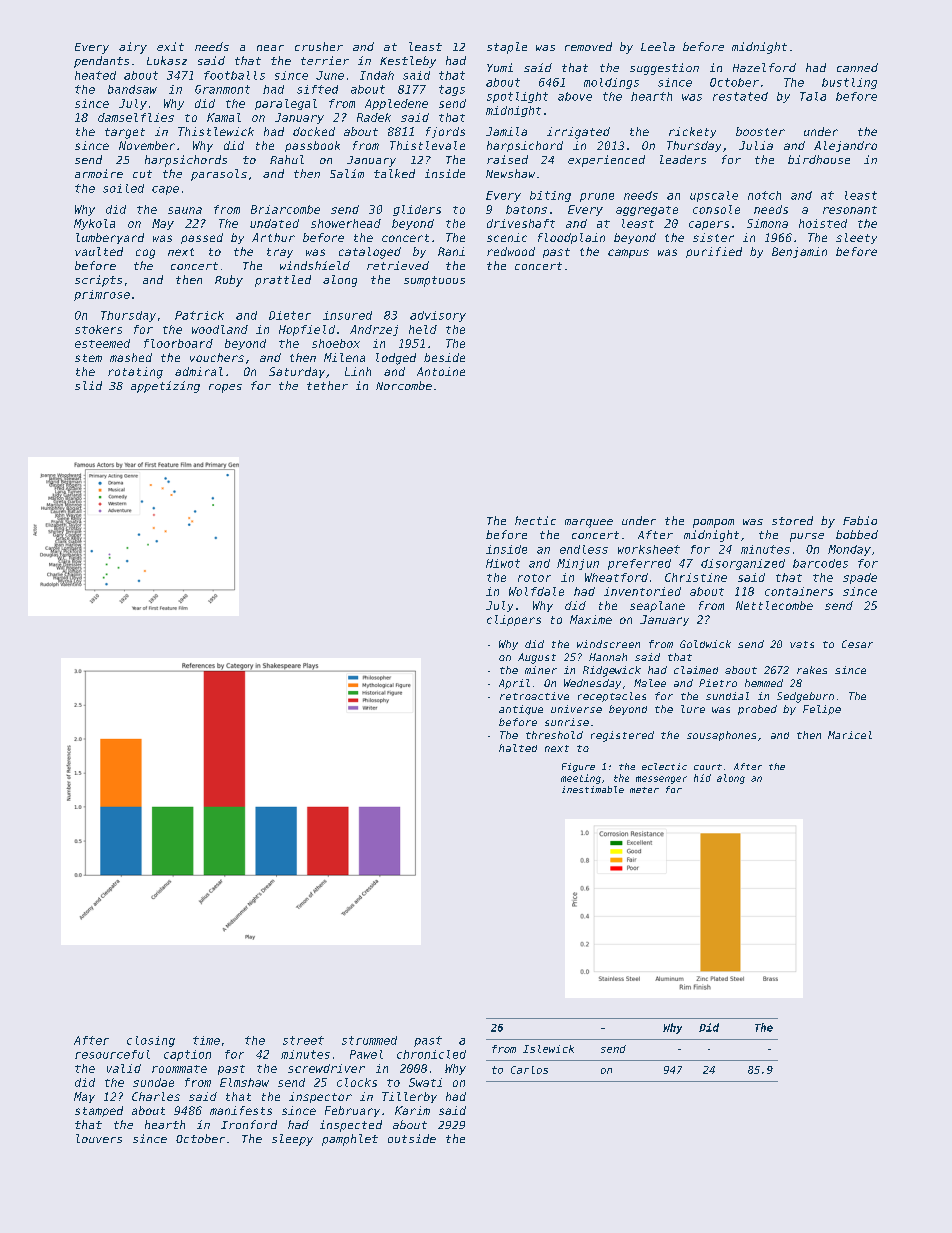 The height and width of the screenshot is (1233, 952). I want to click on campus, so click(628, 253).
